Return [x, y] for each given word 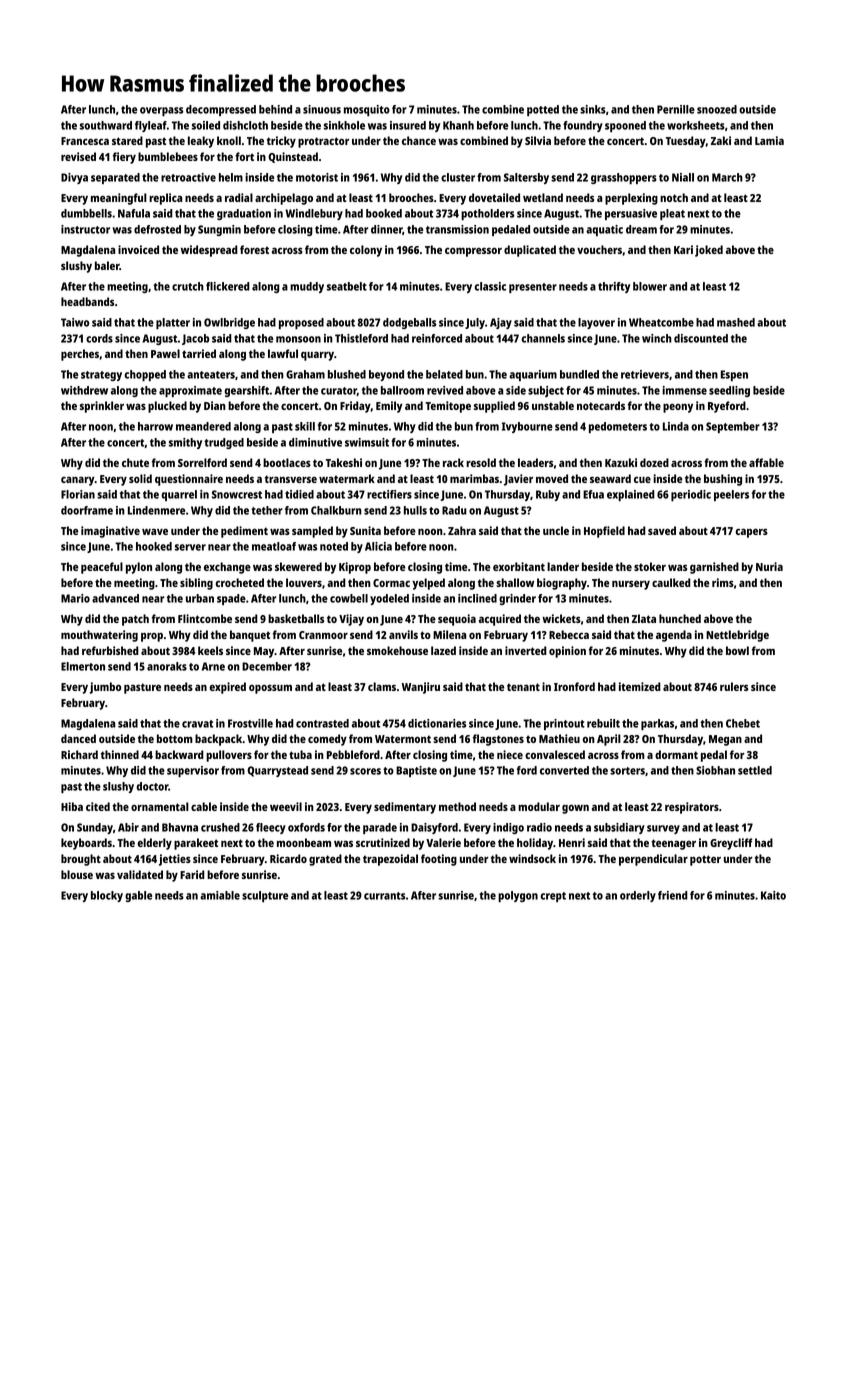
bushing [723, 480]
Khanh [458, 125]
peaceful [102, 568]
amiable [220, 895]
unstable [553, 405]
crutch [188, 286]
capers [752, 533]
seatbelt [347, 286]
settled [755, 770]
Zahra [462, 530]
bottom [175, 738]
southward [106, 125]
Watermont [403, 739]
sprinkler [102, 407]
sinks [593, 109]
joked [709, 251]
